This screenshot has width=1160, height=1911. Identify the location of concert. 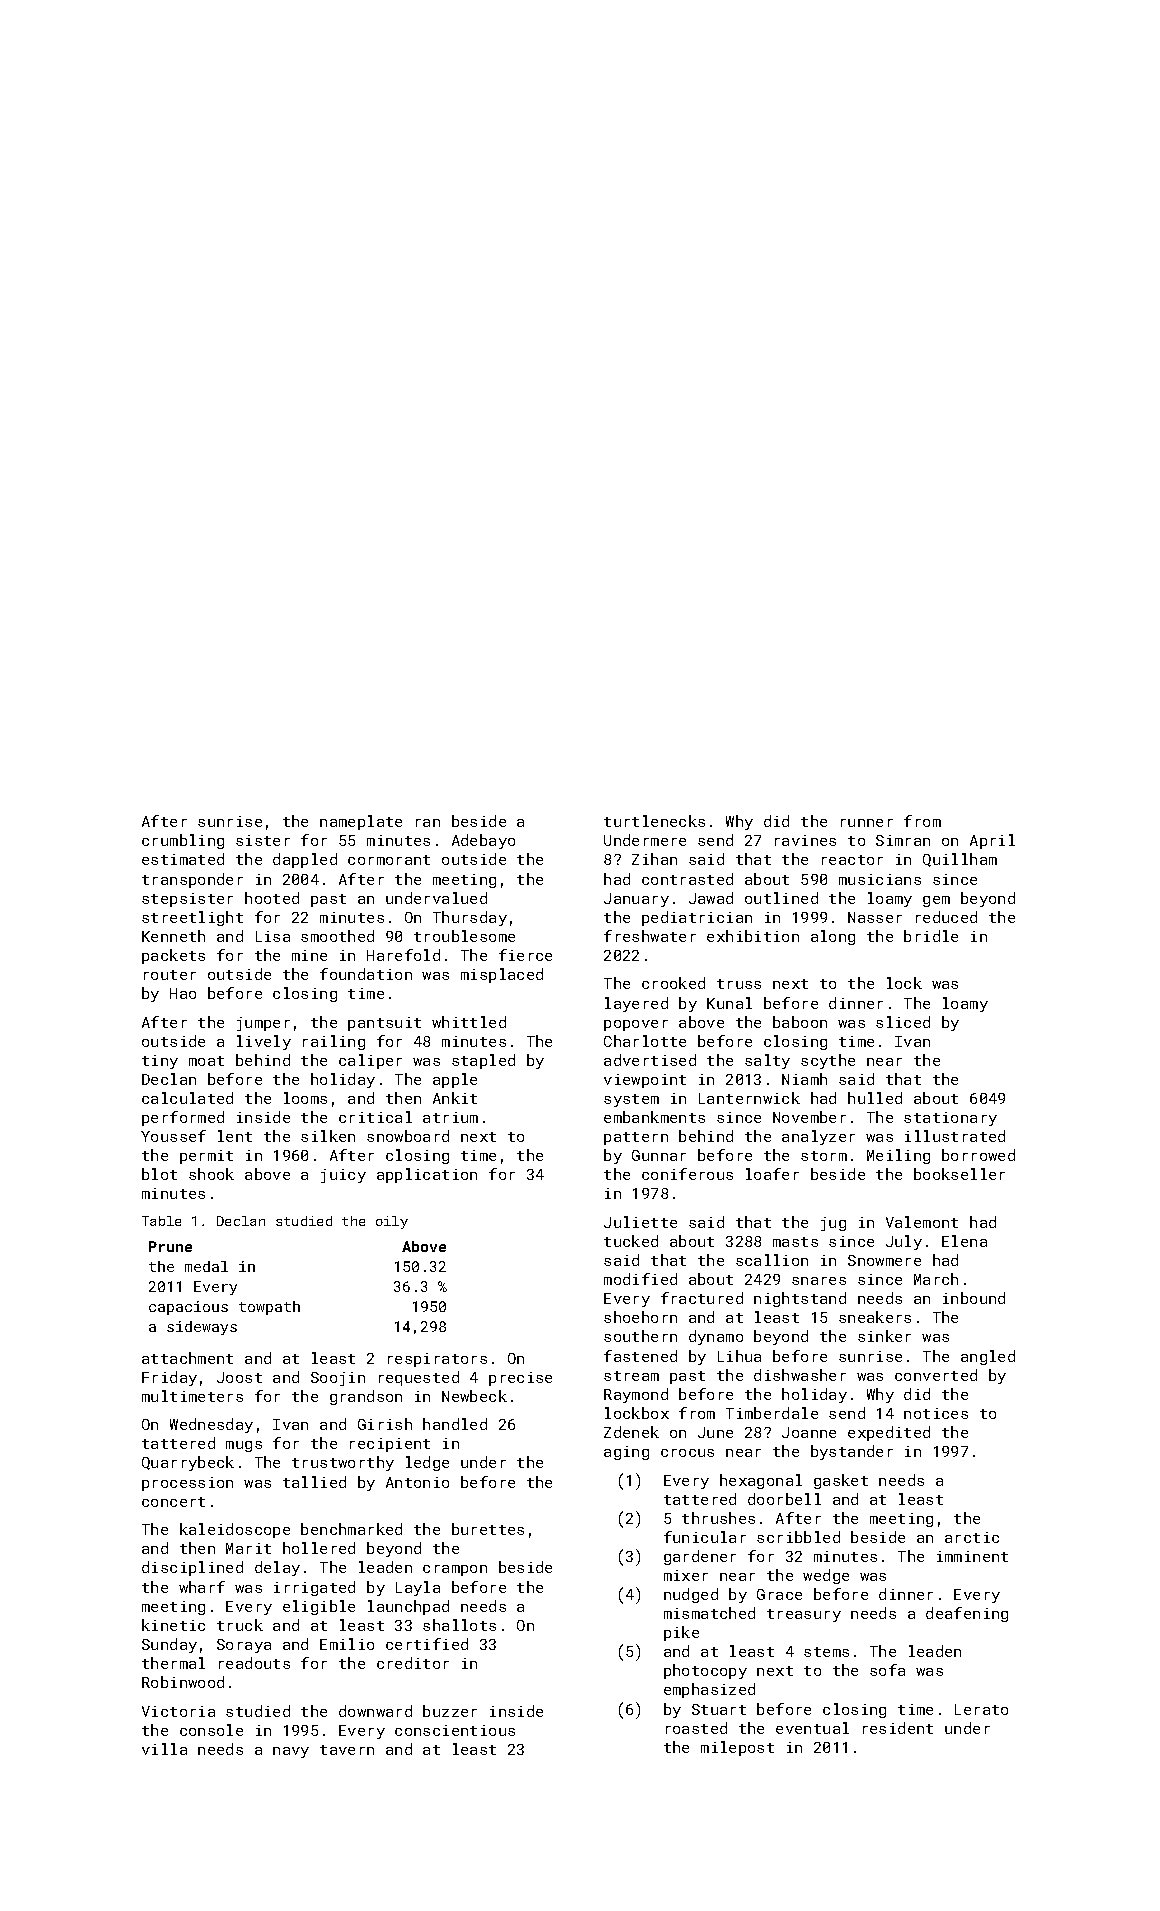
(173, 1502).
